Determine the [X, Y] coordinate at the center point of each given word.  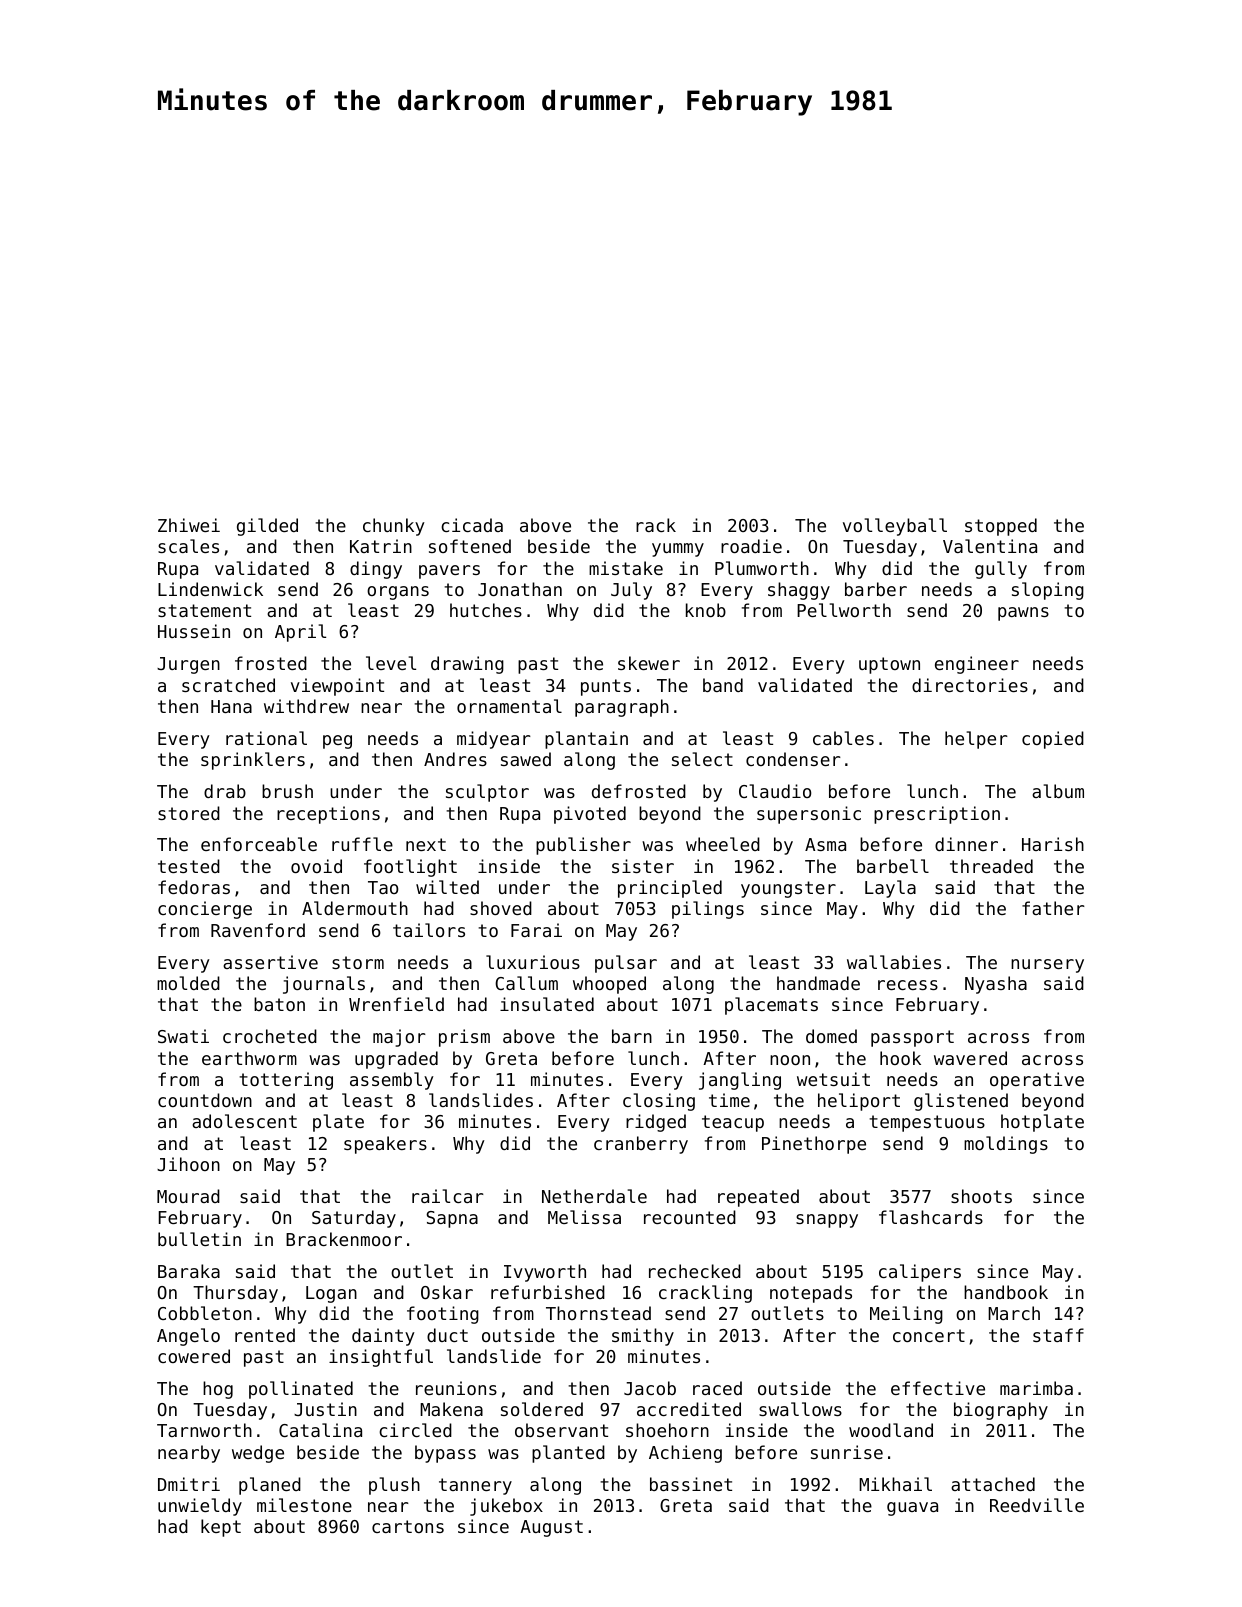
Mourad [188, 1196]
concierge [205, 910]
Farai [536, 930]
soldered [542, 1409]
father [1053, 908]
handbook [1006, 1292]
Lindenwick [210, 589]
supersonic [809, 815]
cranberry [641, 1145]
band [723, 685]
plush [394, 1486]
